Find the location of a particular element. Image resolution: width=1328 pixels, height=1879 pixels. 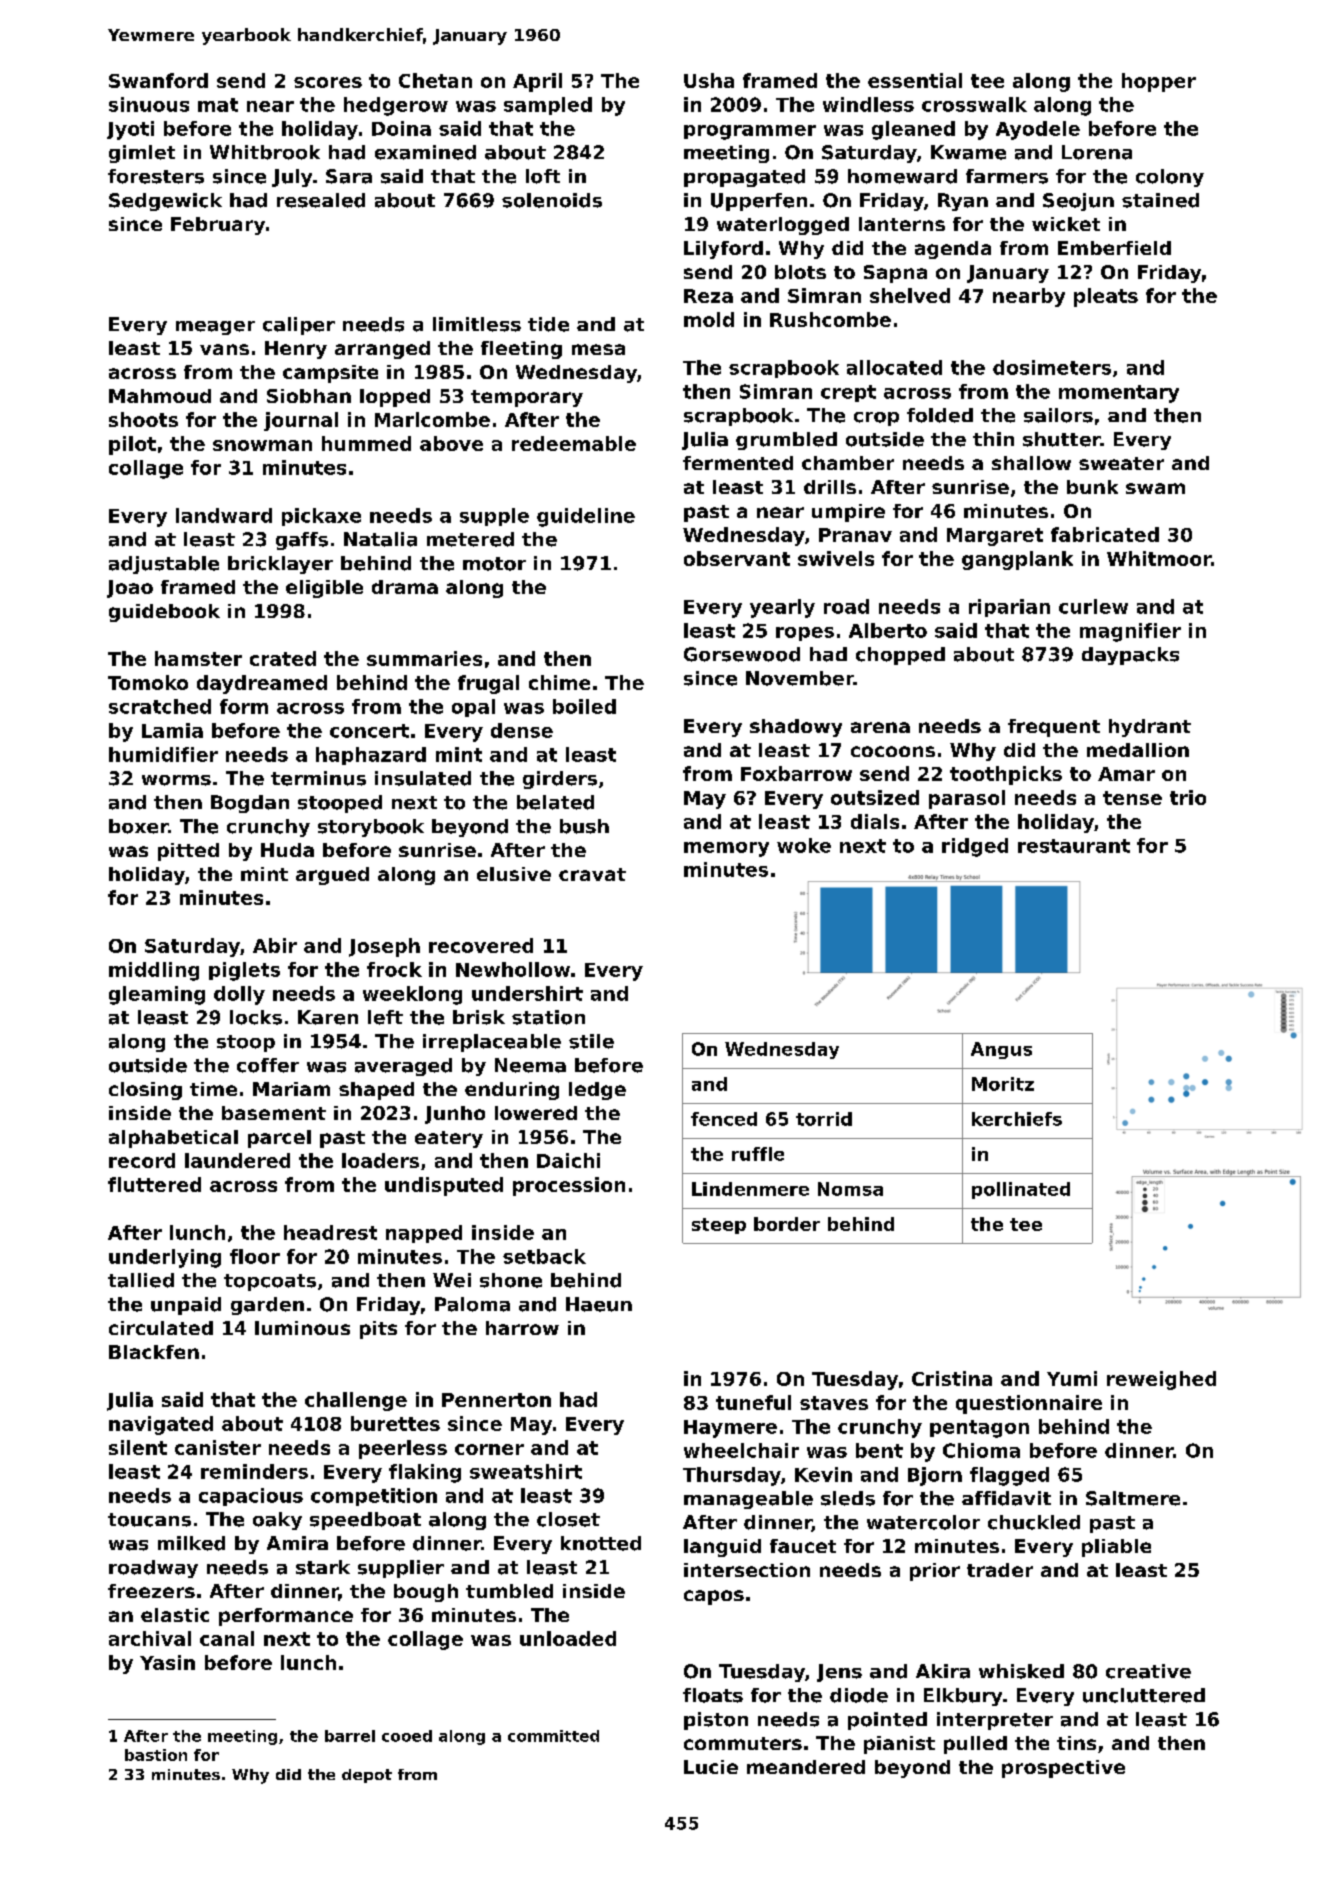

closing is located at coordinates (145, 1091).
